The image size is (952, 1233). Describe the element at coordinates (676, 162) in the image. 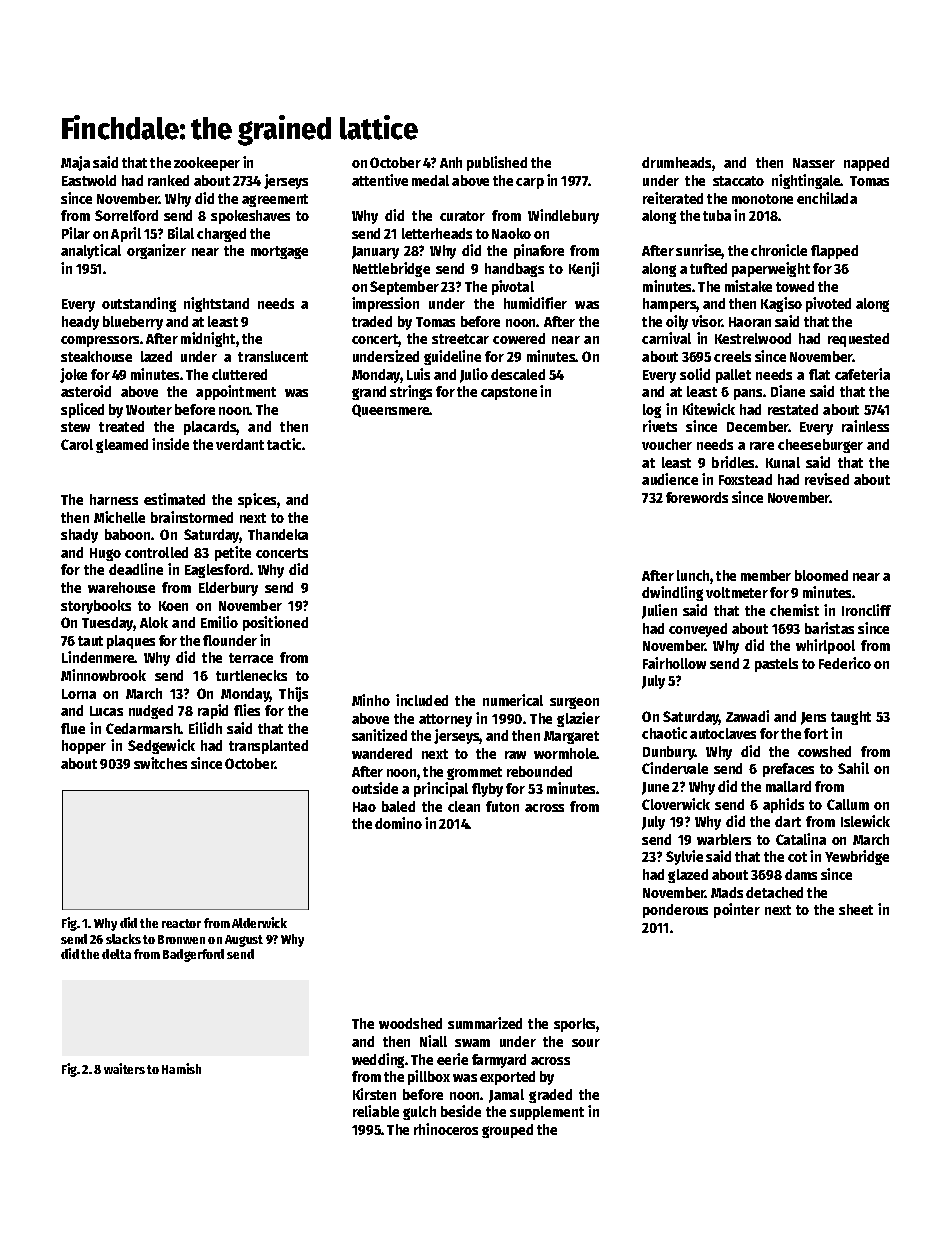

I see `drumheads` at that location.
